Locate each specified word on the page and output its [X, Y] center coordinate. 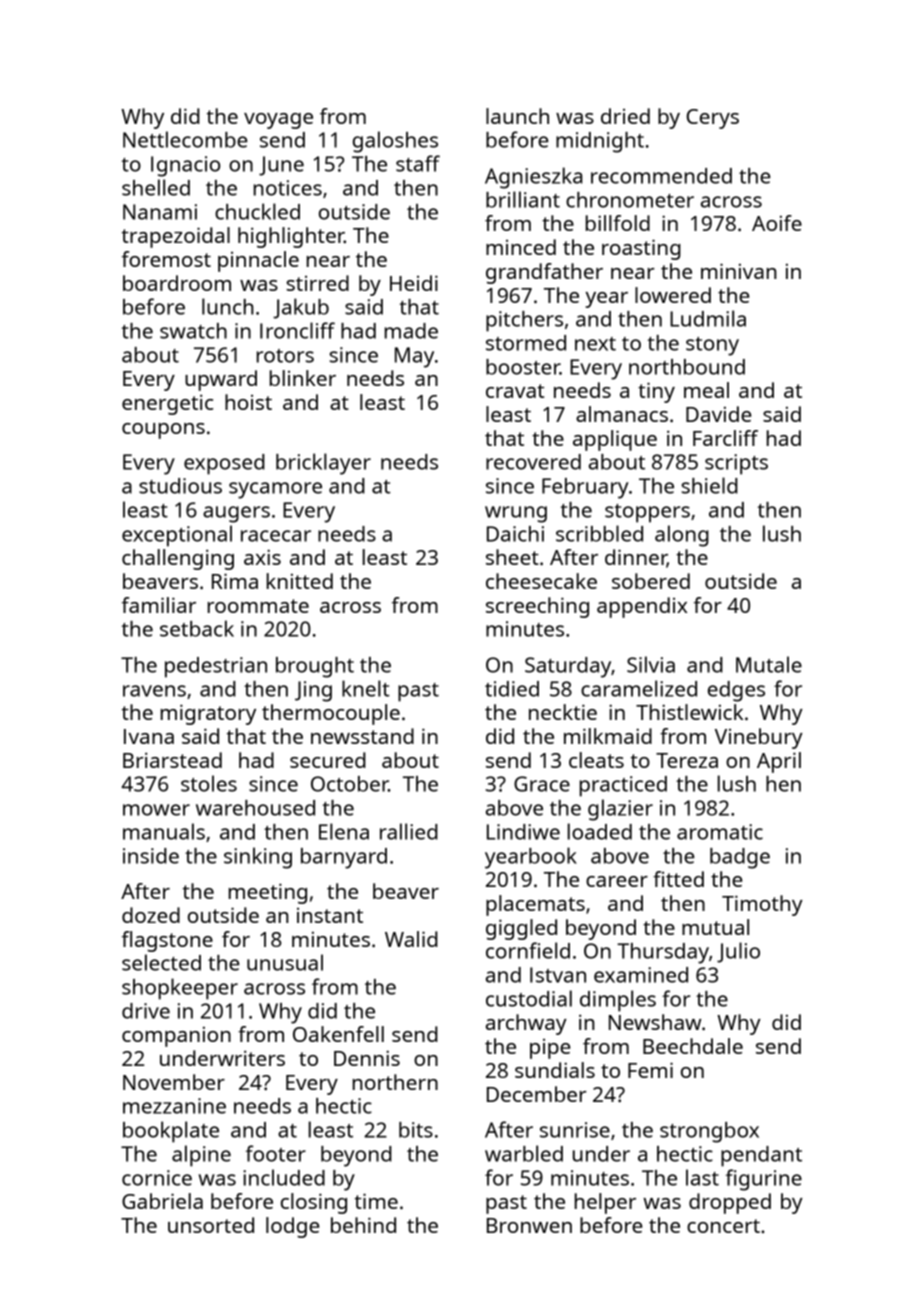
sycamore [275, 490]
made [411, 331]
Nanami [160, 212]
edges [736, 691]
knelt [366, 688]
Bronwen [529, 1225]
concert [723, 1226]
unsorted [211, 1225]
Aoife [777, 223]
